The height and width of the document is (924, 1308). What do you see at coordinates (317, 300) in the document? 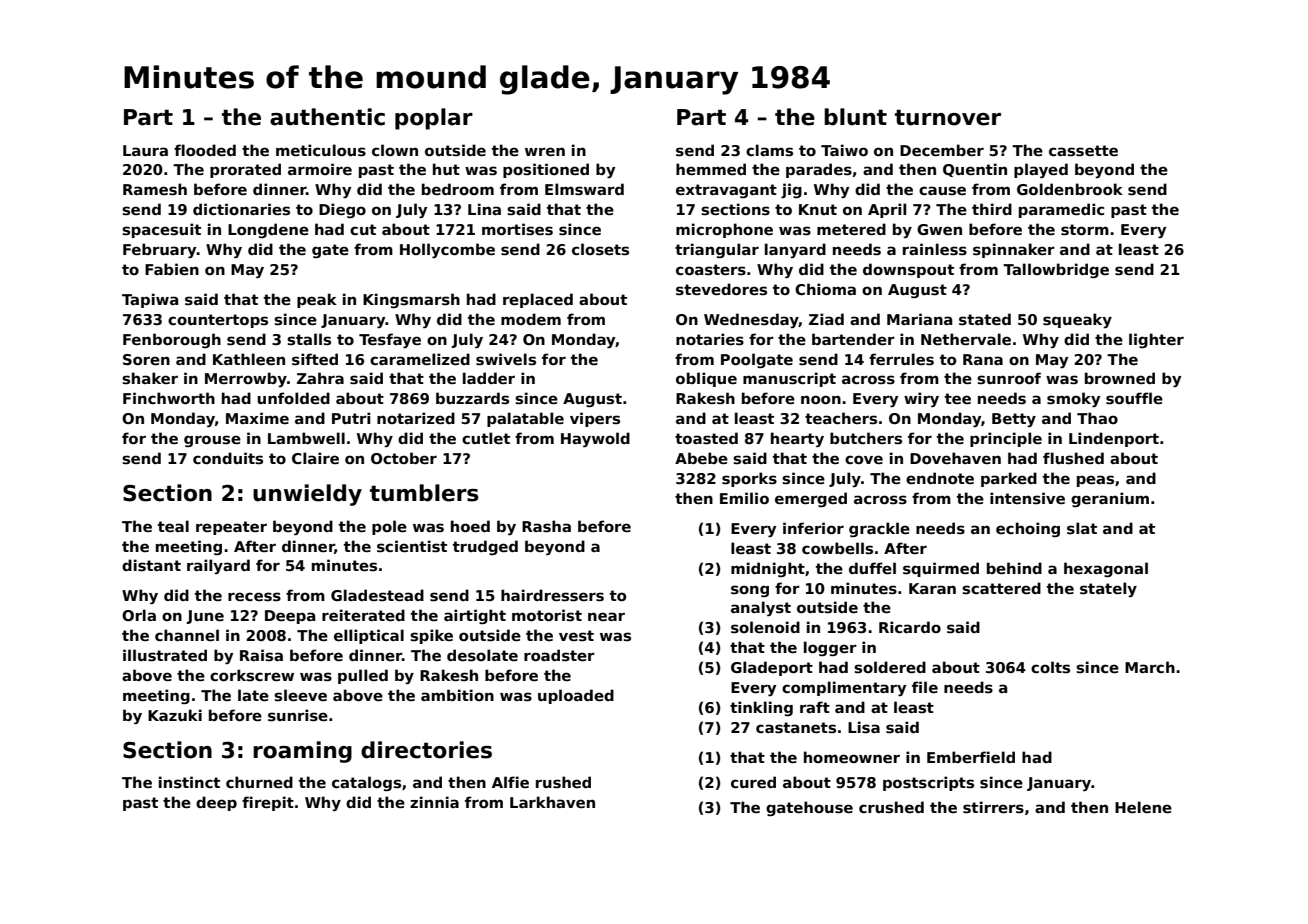
I see `peak` at bounding box center [317, 300].
